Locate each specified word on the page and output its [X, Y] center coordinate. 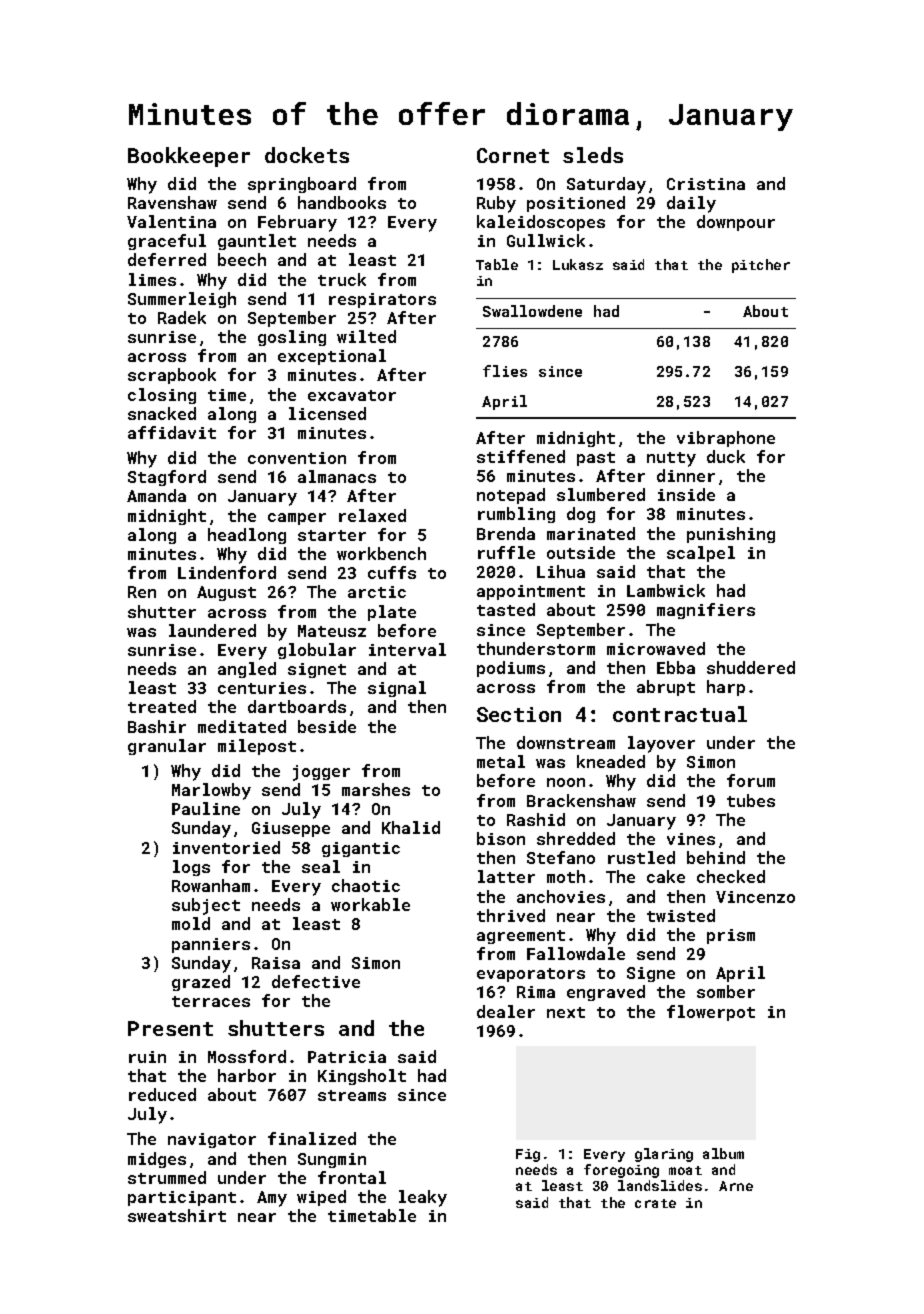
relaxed [372, 515]
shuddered [751, 667]
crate [655, 1203]
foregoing [621, 1171]
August [226, 593]
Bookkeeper [189, 157]
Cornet [513, 155]
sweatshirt [177, 1215]
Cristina [706, 184]
